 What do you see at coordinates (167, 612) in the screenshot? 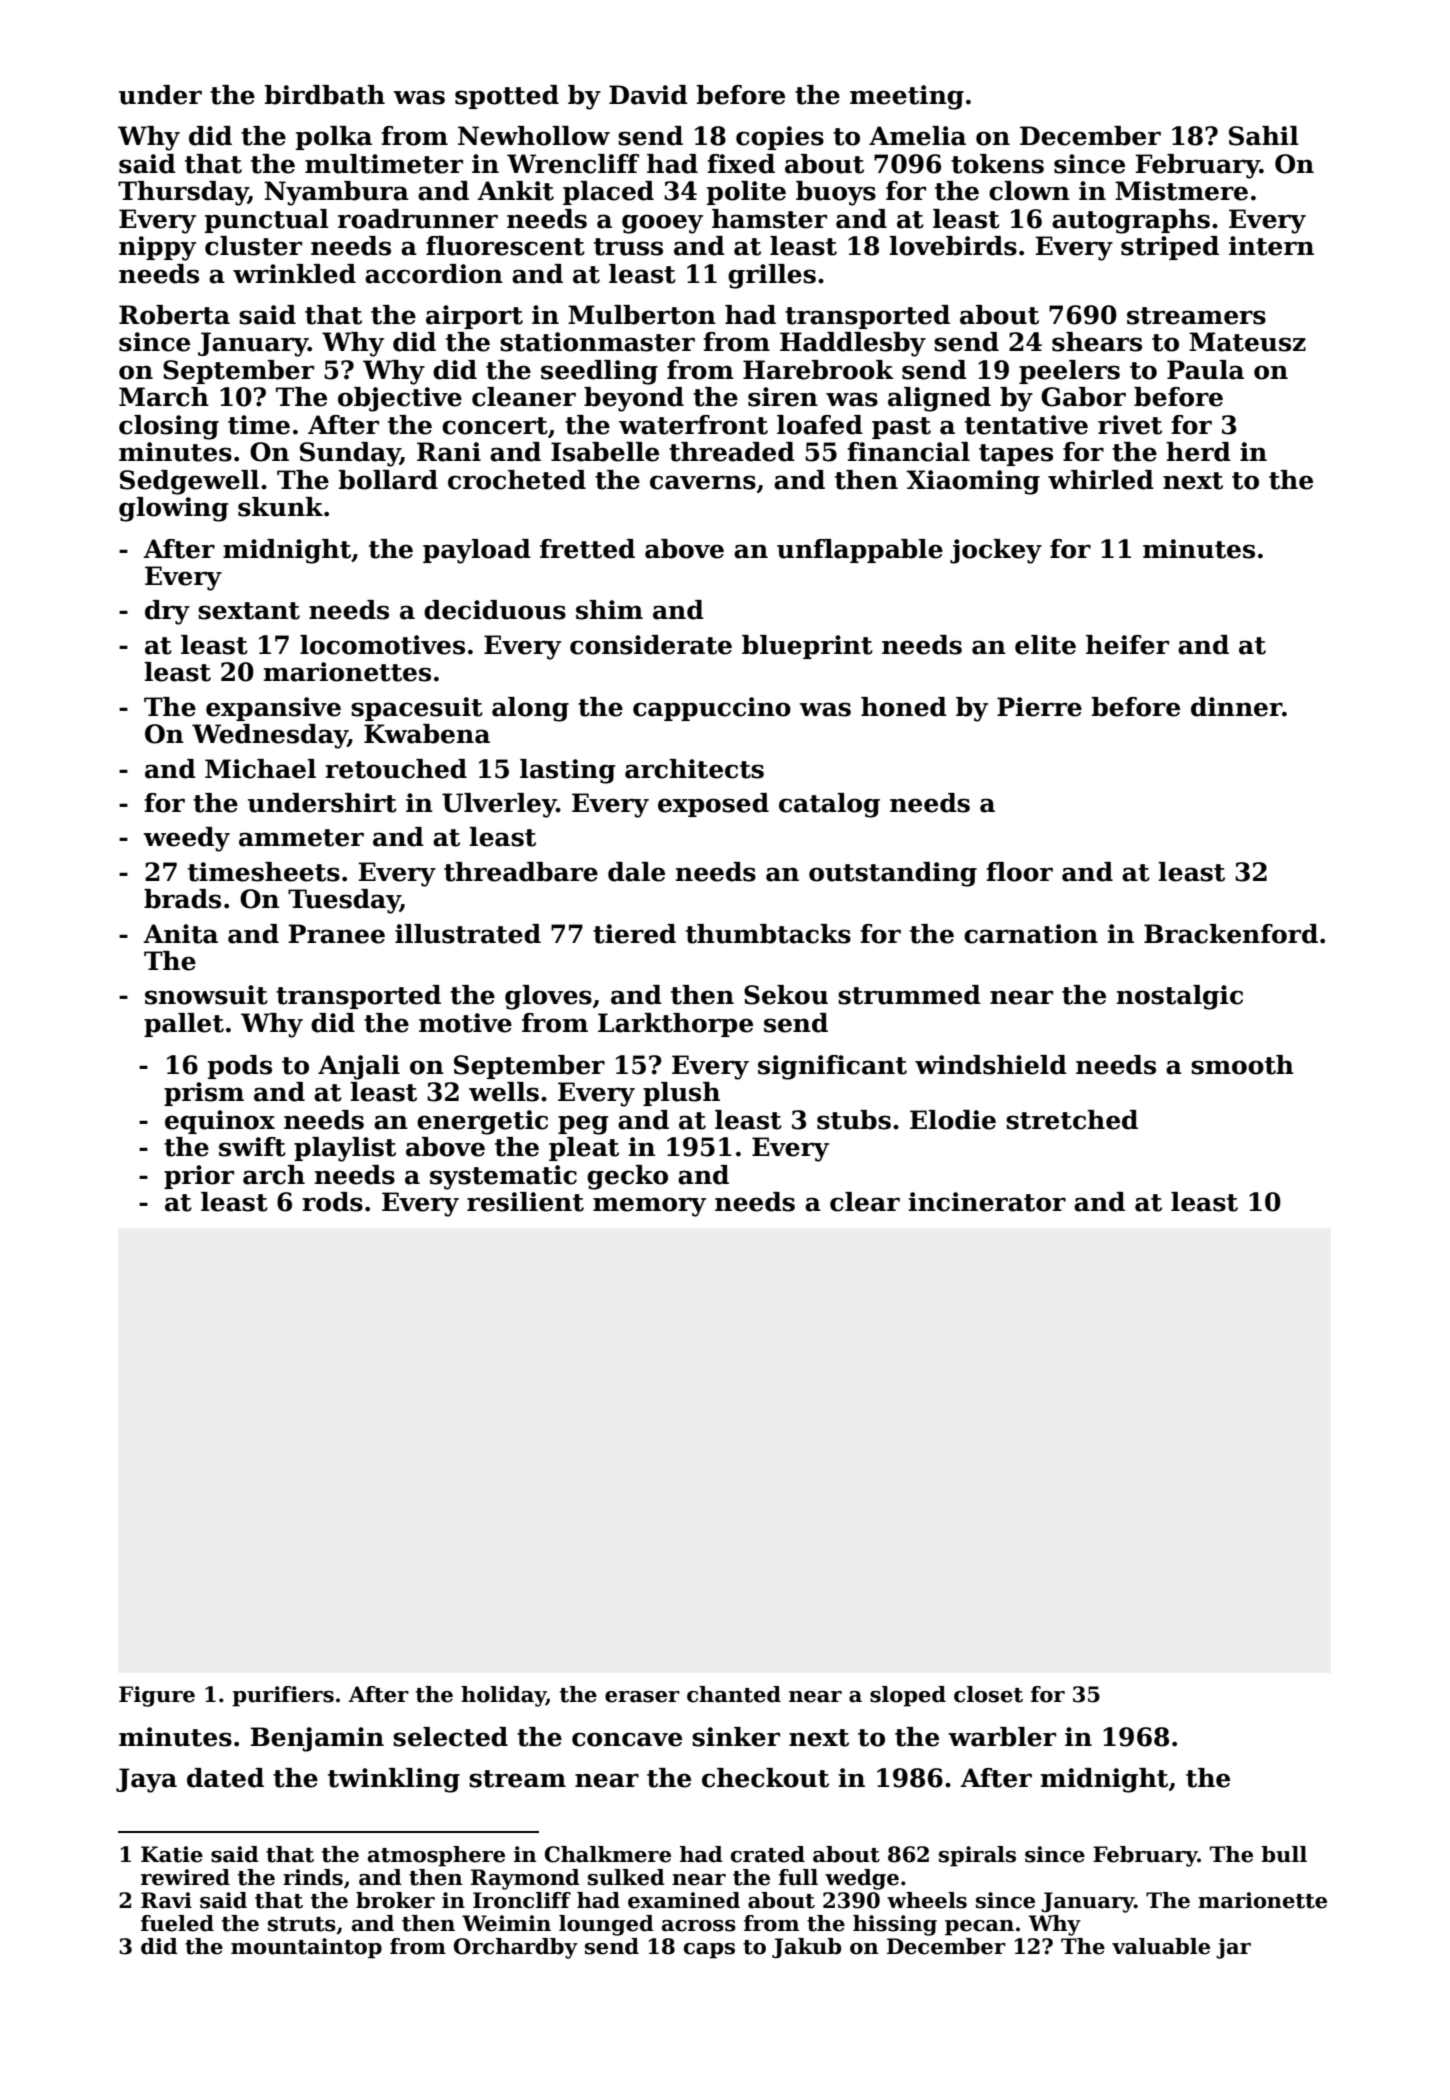
I see `dry` at bounding box center [167, 612].
